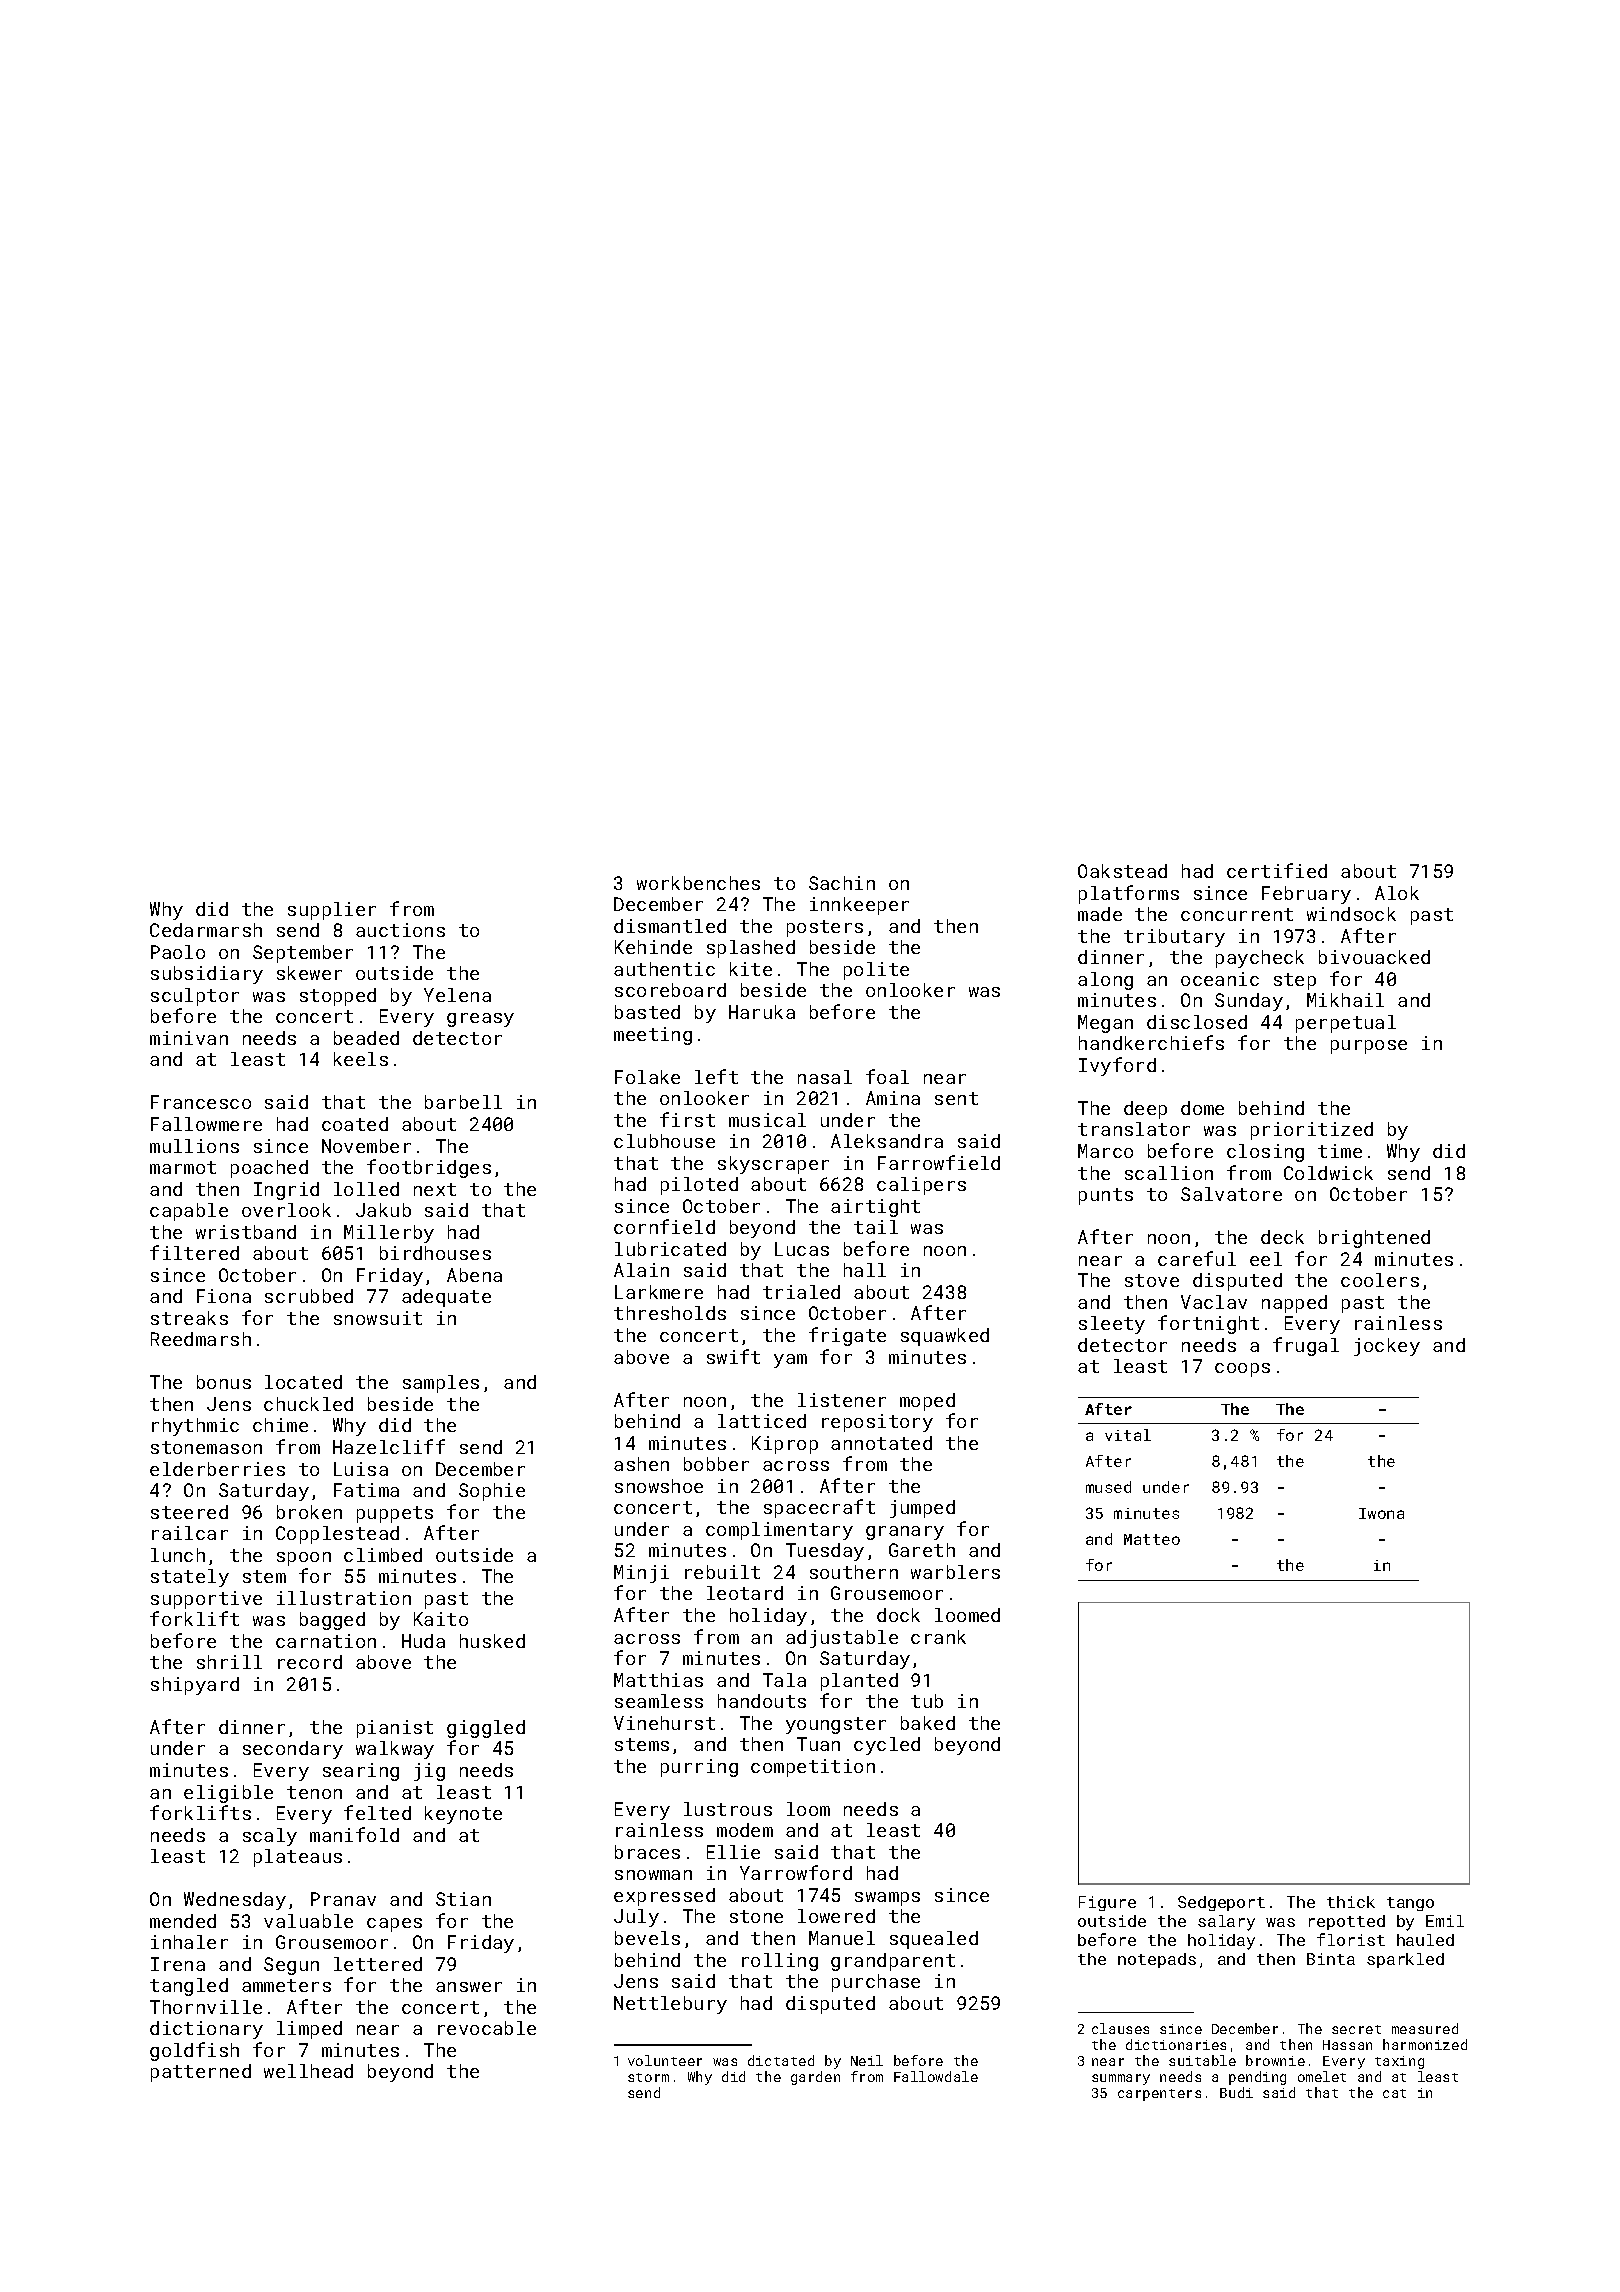 The image size is (1620, 2292). What do you see at coordinates (189, 1038) in the screenshot?
I see `minivan` at bounding box center [189, 1038].
